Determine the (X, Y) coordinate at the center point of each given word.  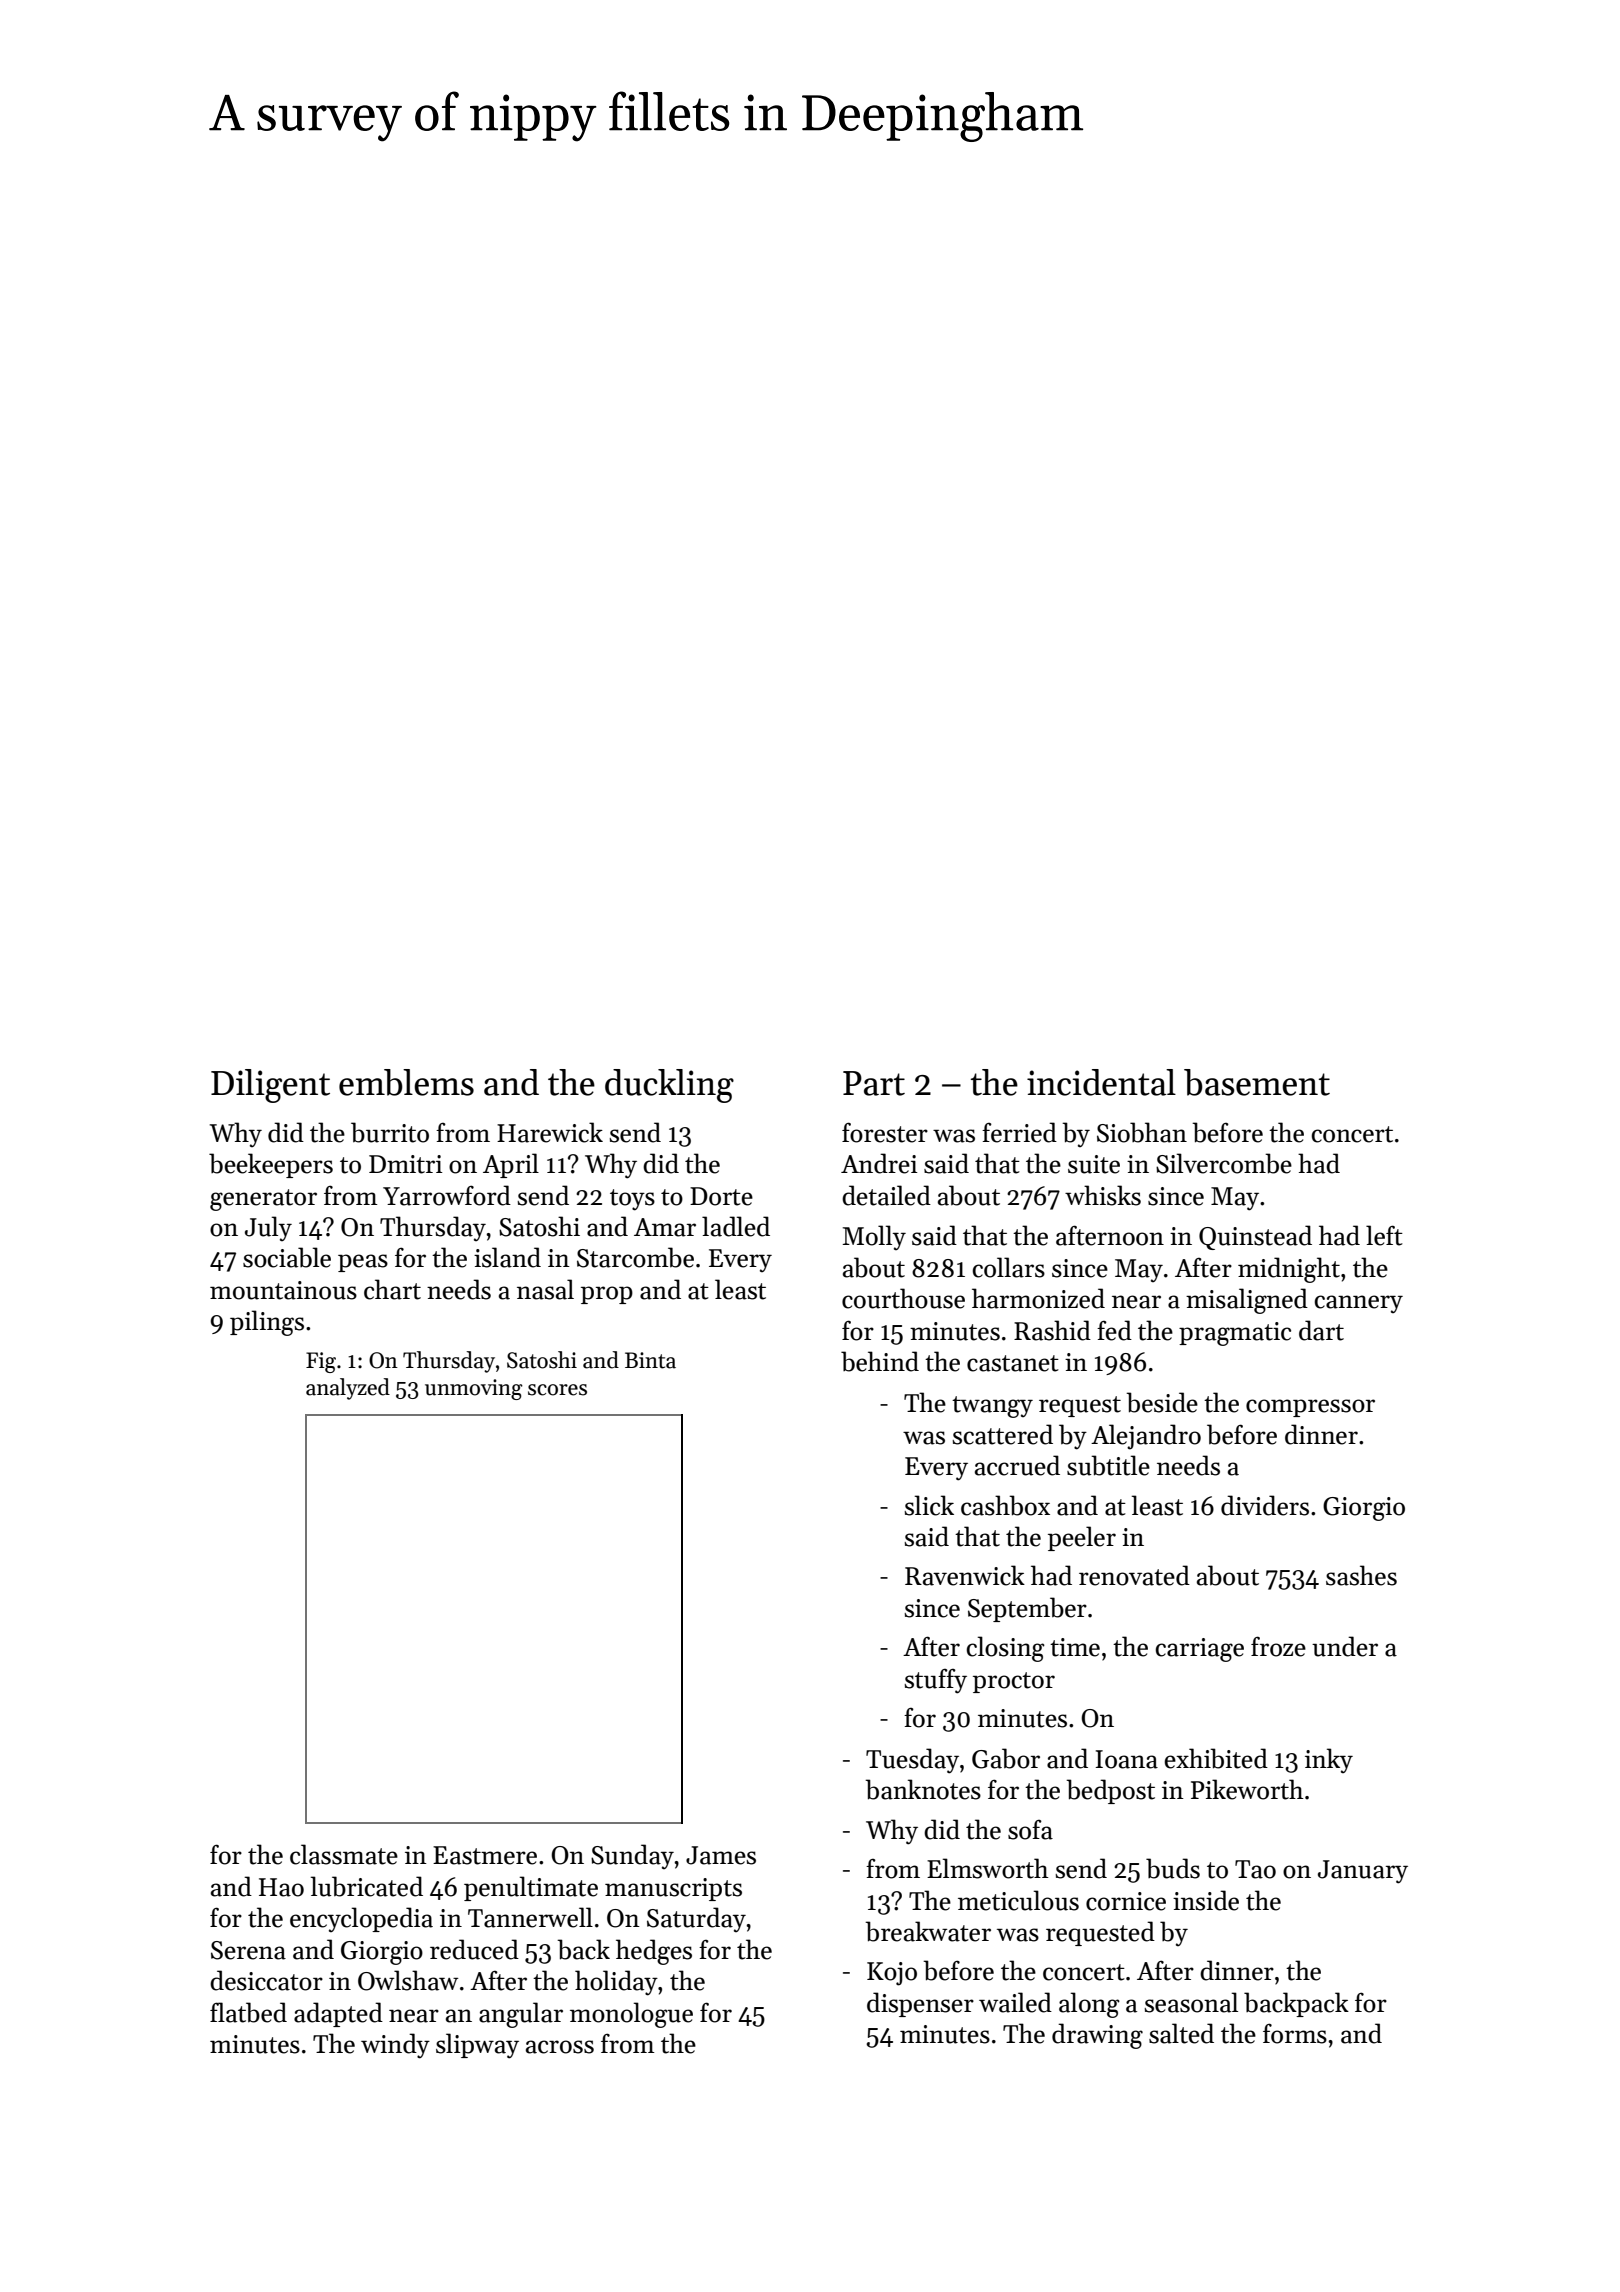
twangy (992, 1407)
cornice (1126, 1901)
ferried (1019, 1132)
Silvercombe (1224, 1163)
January (1363, 1872)
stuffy (935, 1681)
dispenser (920, 2004)
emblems (406, 1082)
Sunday (632, 1856)
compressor (1310, 1408)
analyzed (348, 1389)
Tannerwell (530, 1917)
